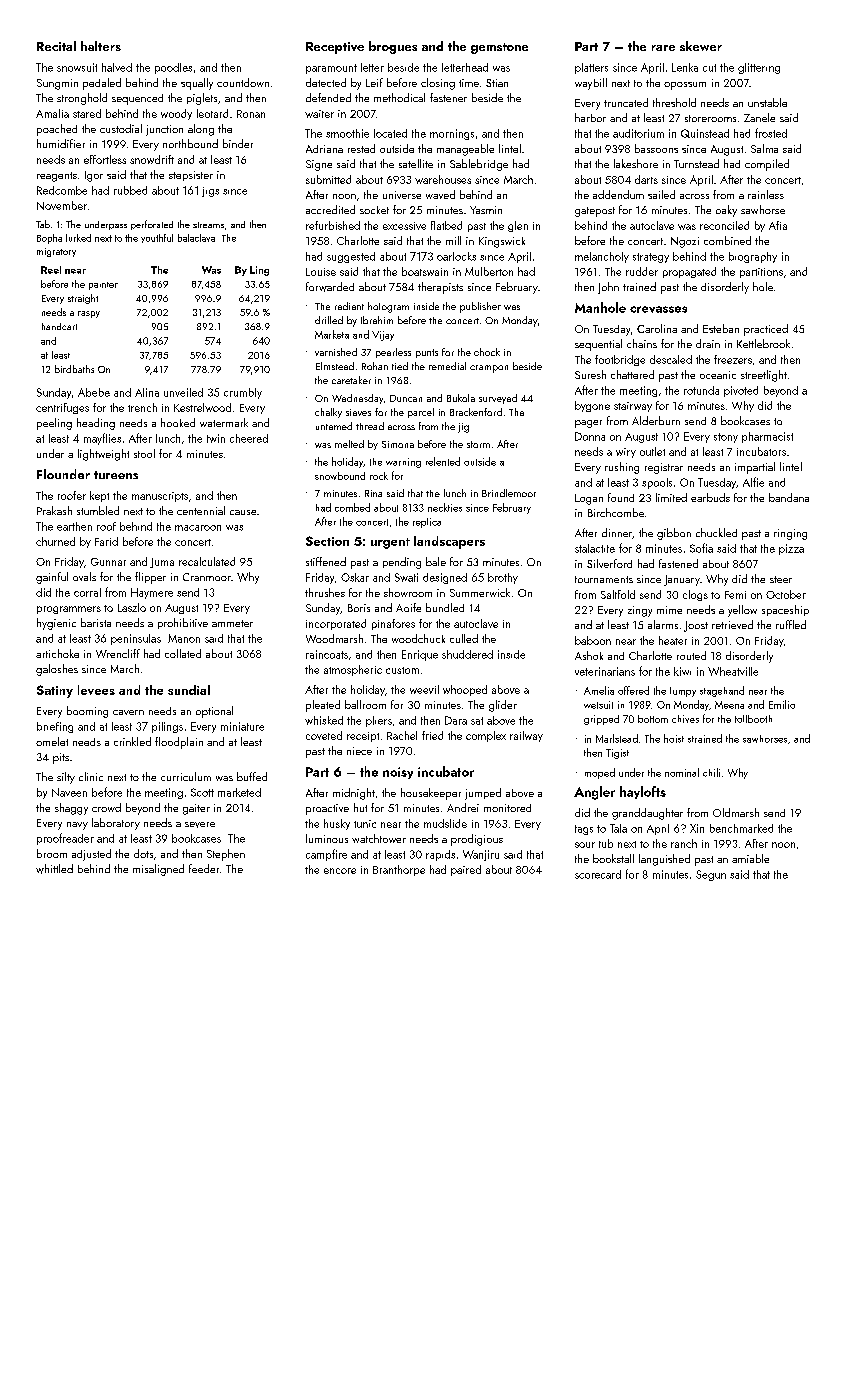  What do you see at coordinates (198, 528) in the document?
I see `macaroon` at bounding box center [198, 528].
